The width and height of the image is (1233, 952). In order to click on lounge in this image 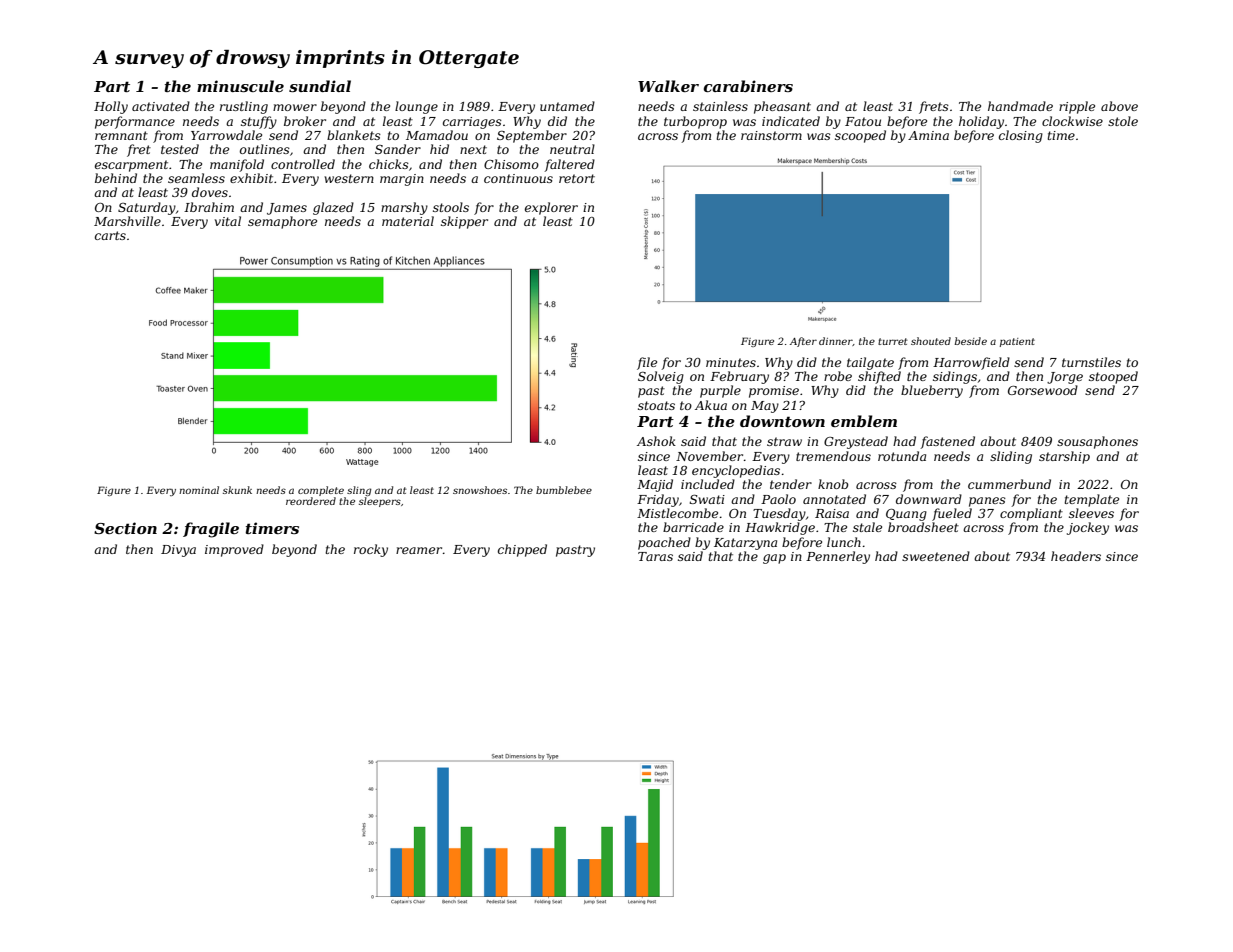, I will do `click(416, 107)`.
